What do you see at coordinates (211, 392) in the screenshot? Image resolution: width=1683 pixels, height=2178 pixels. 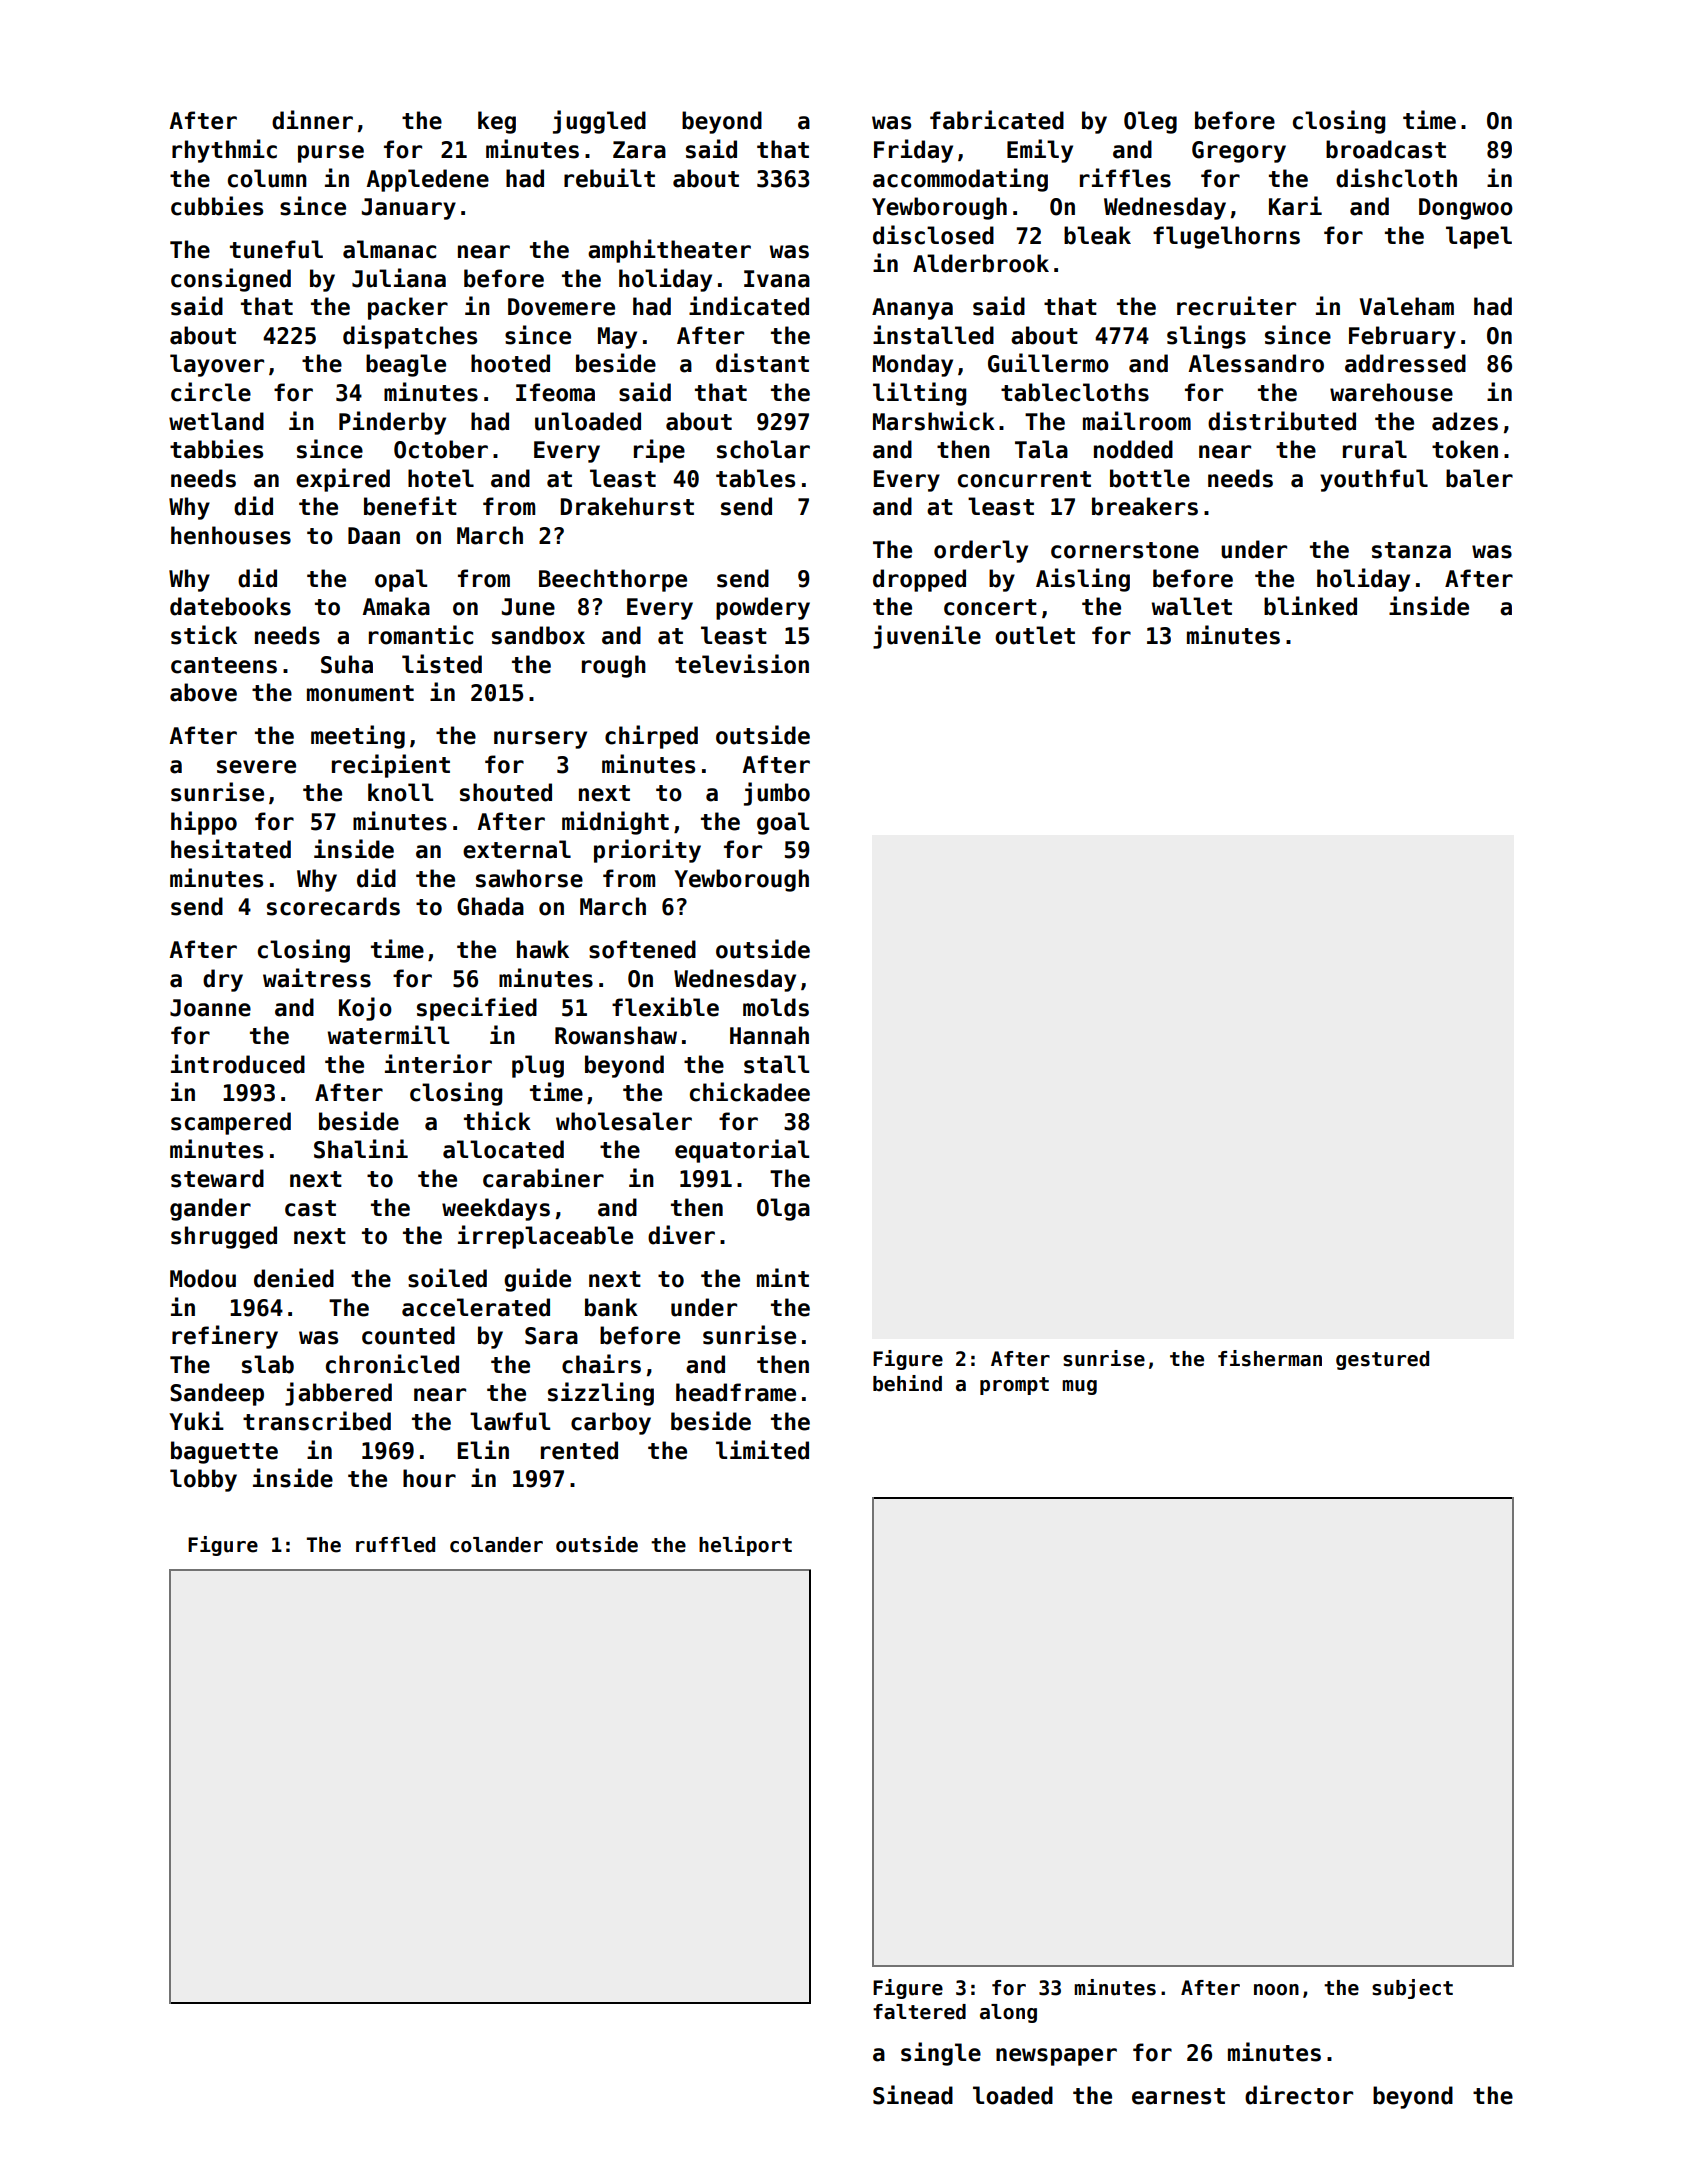 I see `circle` at bounding box center [211, 392].
